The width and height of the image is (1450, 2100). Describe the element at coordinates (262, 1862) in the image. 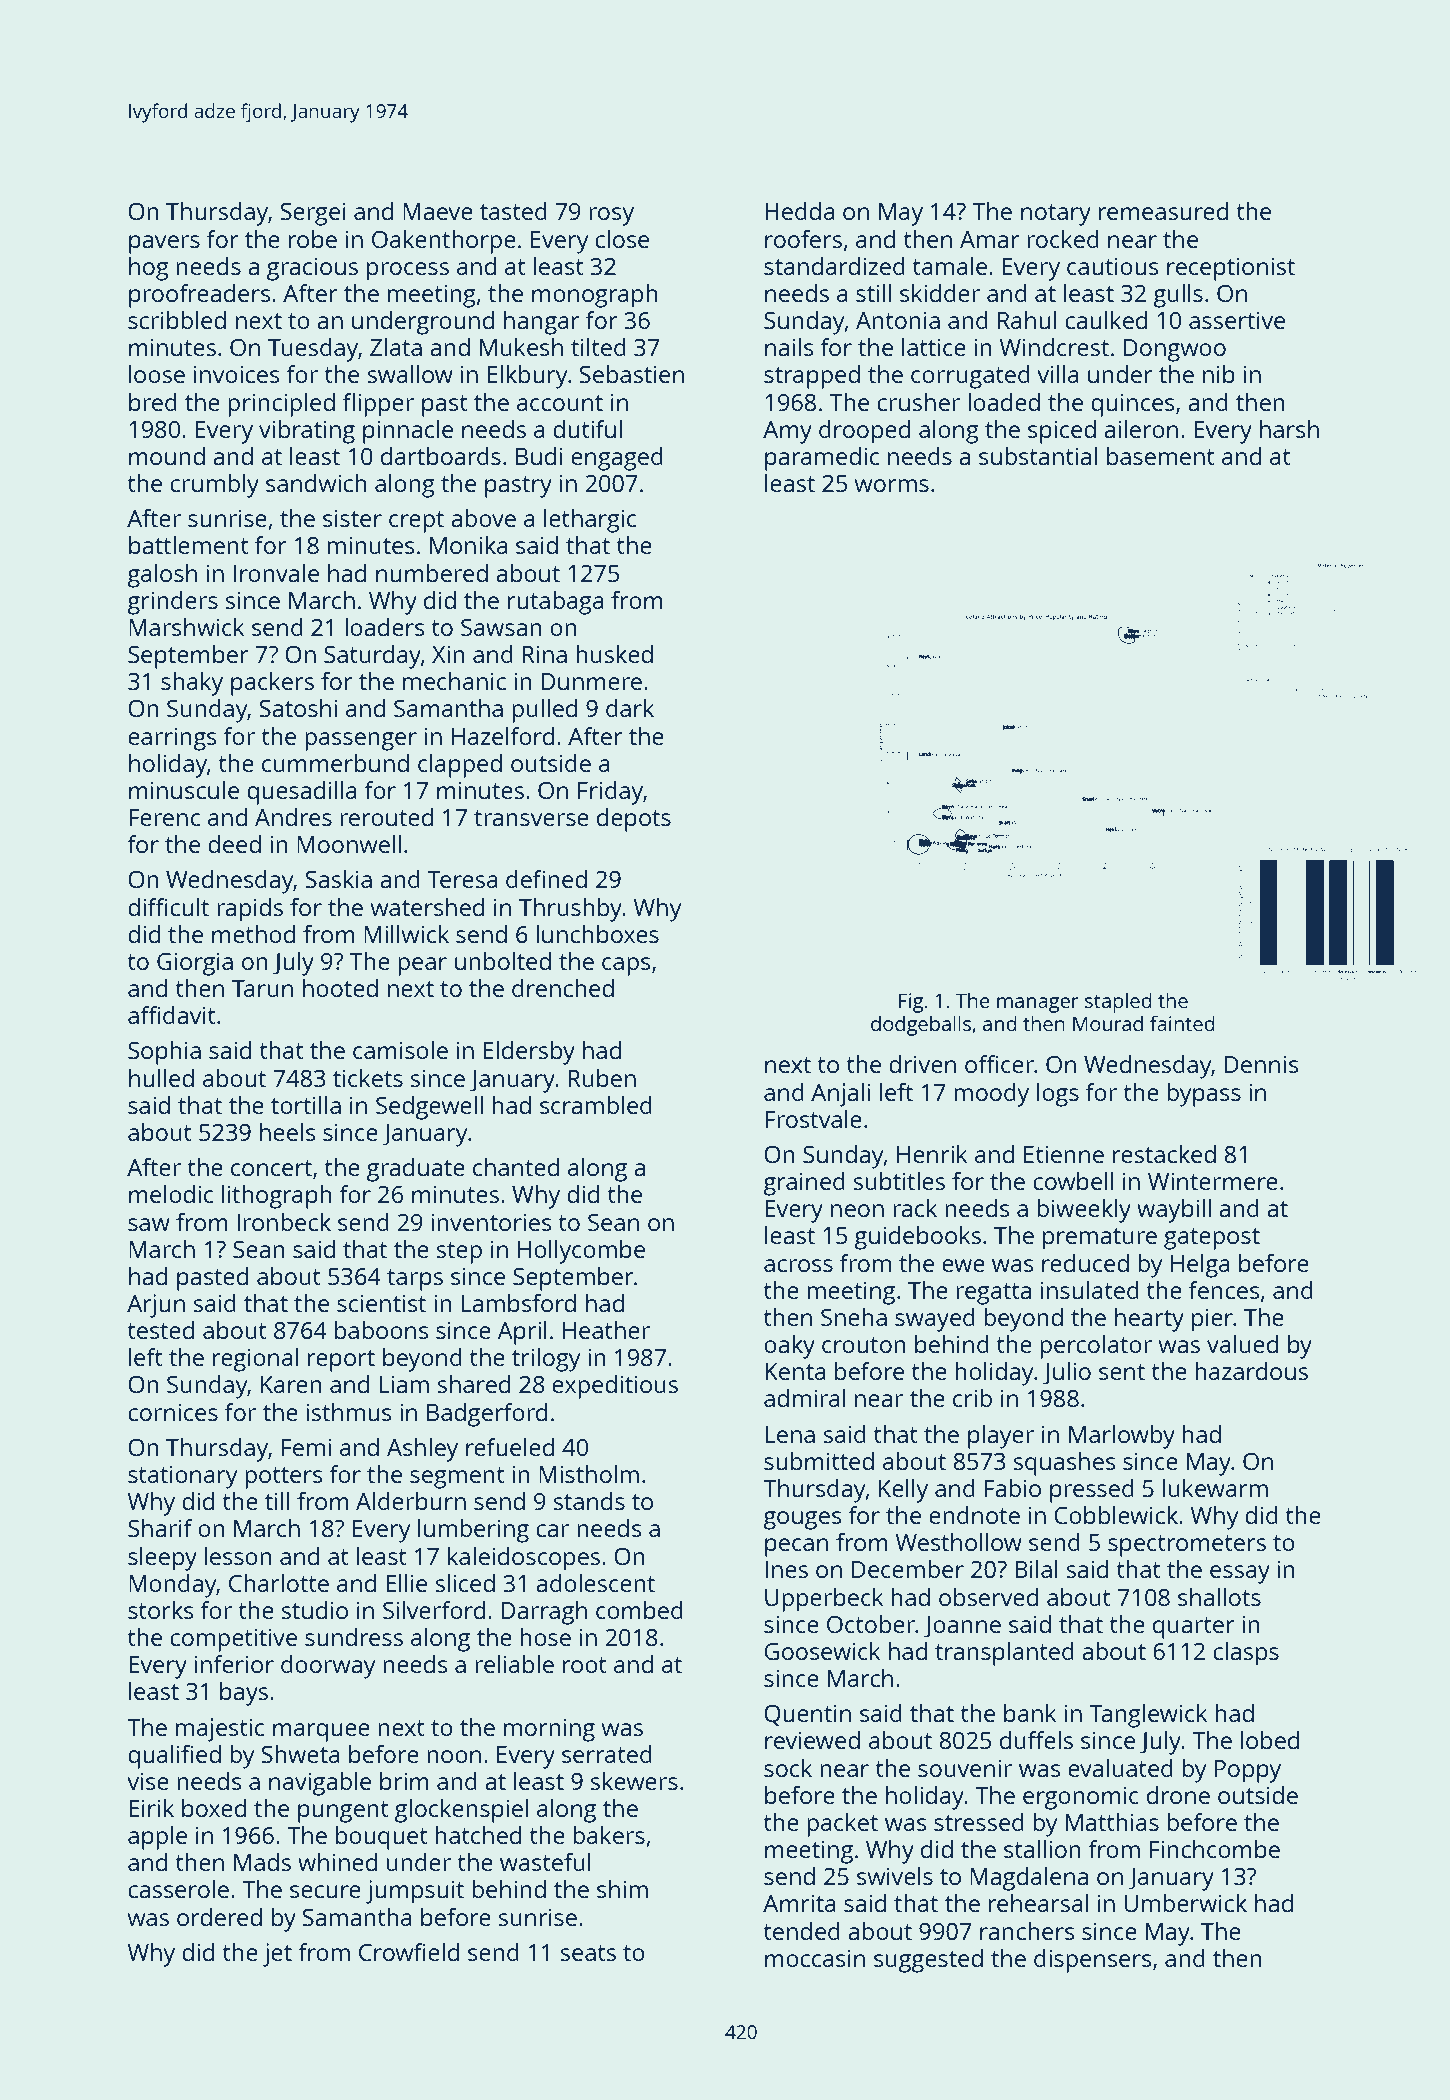

I see `Mads` at that location.
